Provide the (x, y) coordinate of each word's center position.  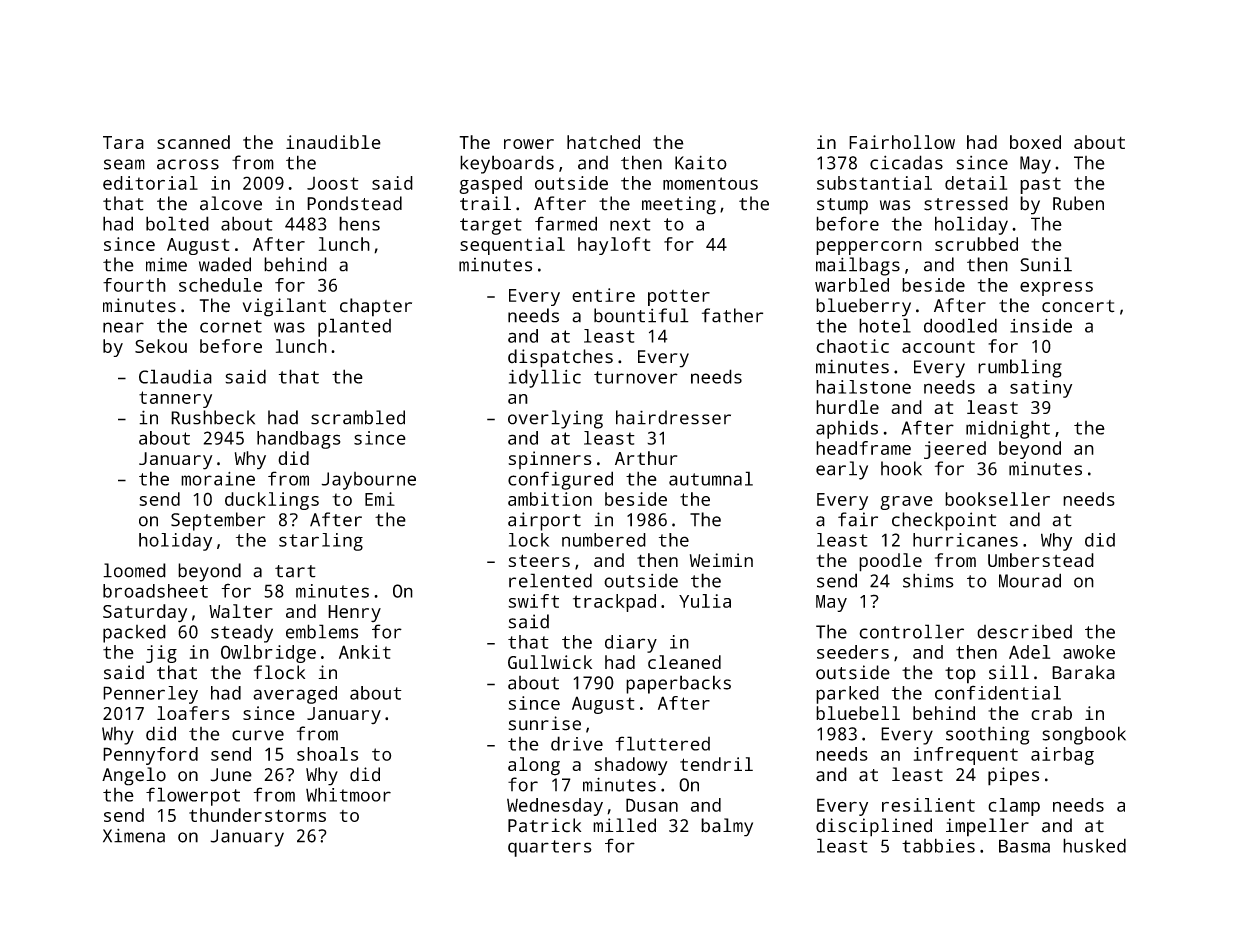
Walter (241, 611)
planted (354, 327)
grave (906, 503)
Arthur (646, 458)
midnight (1008, 429)
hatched (603, 142)
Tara (123, 142)
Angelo (134, 776)
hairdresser (673, 417)
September (218, 521)
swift (533, 601)
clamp (1014, 807)
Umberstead (1041, 560)
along (534, 766)
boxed (1035, 142)
